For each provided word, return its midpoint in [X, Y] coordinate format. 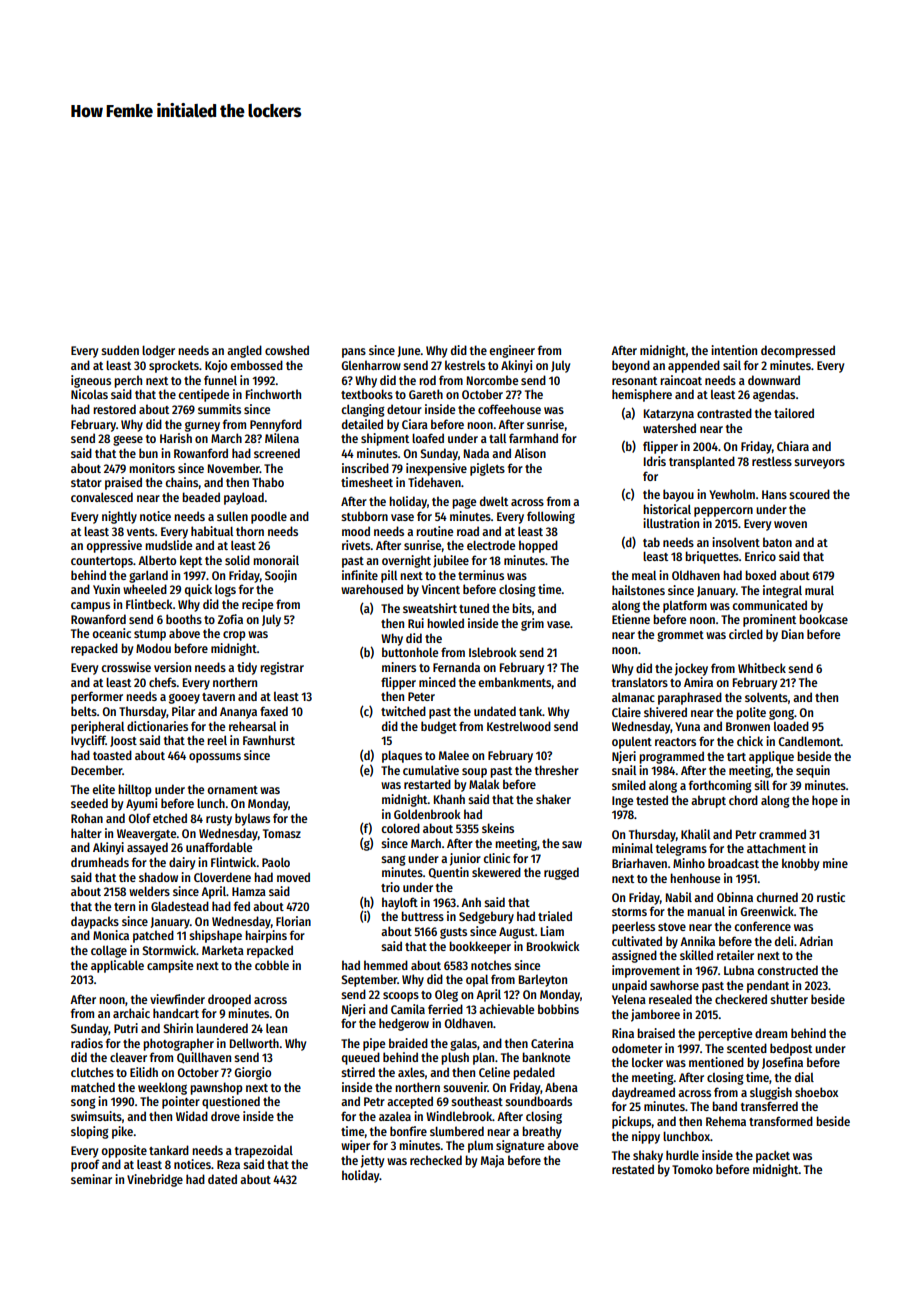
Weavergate [147, 835]
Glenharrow [371, 365]
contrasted [724, 413]
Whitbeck [762, 668]
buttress [422, 916]
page [464, 503]
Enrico [760, 556]
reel [217, 740]
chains [182, 482]
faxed [274, 711]
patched [153, 936]
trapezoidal [264, 1151]
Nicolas [89, 394]
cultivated [637, 941]
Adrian [816, 941]
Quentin [448, 872]
